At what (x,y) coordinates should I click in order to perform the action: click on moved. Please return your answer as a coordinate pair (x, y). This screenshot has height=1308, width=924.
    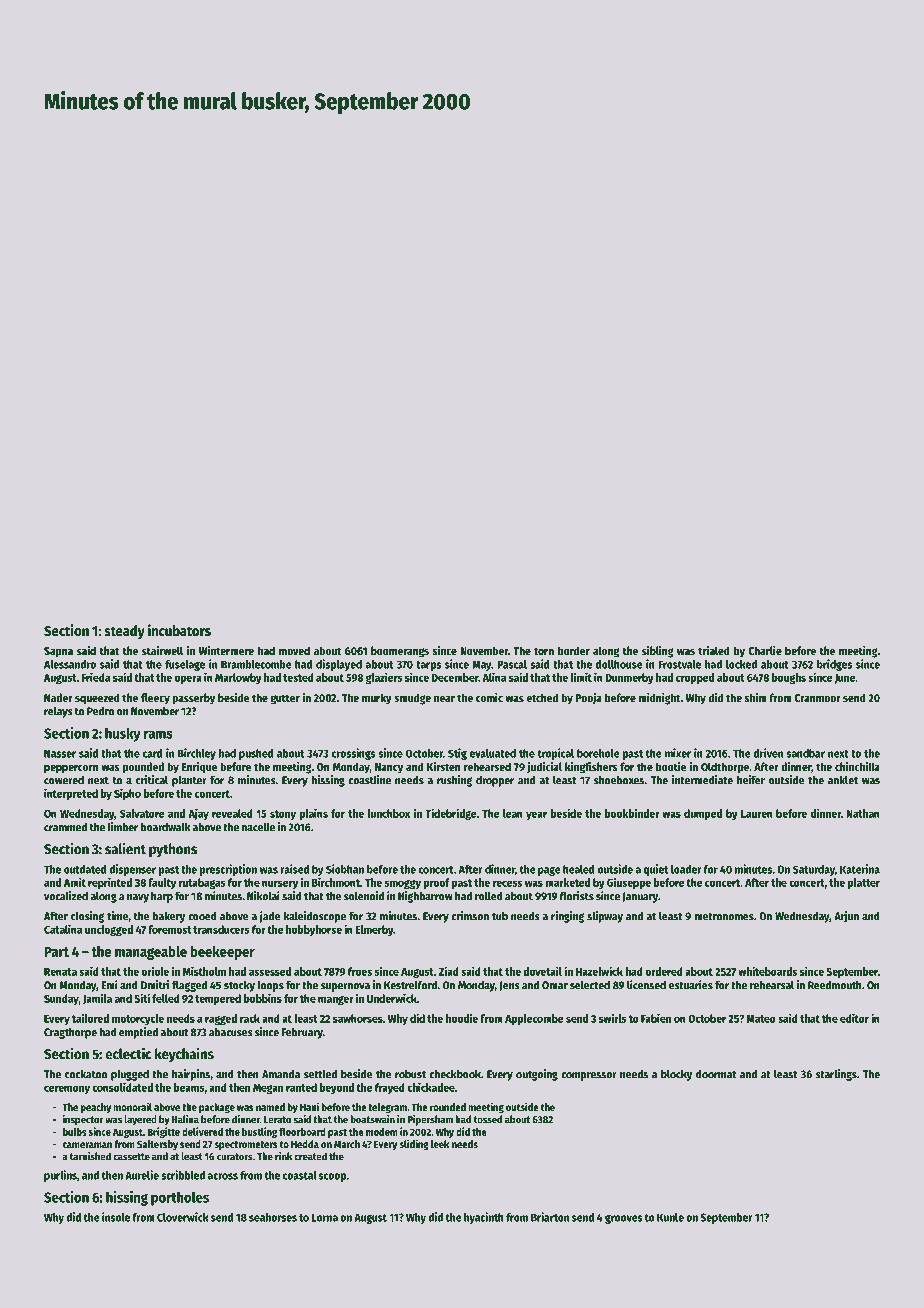
    Looking at the image, I should click on (294, 650).
